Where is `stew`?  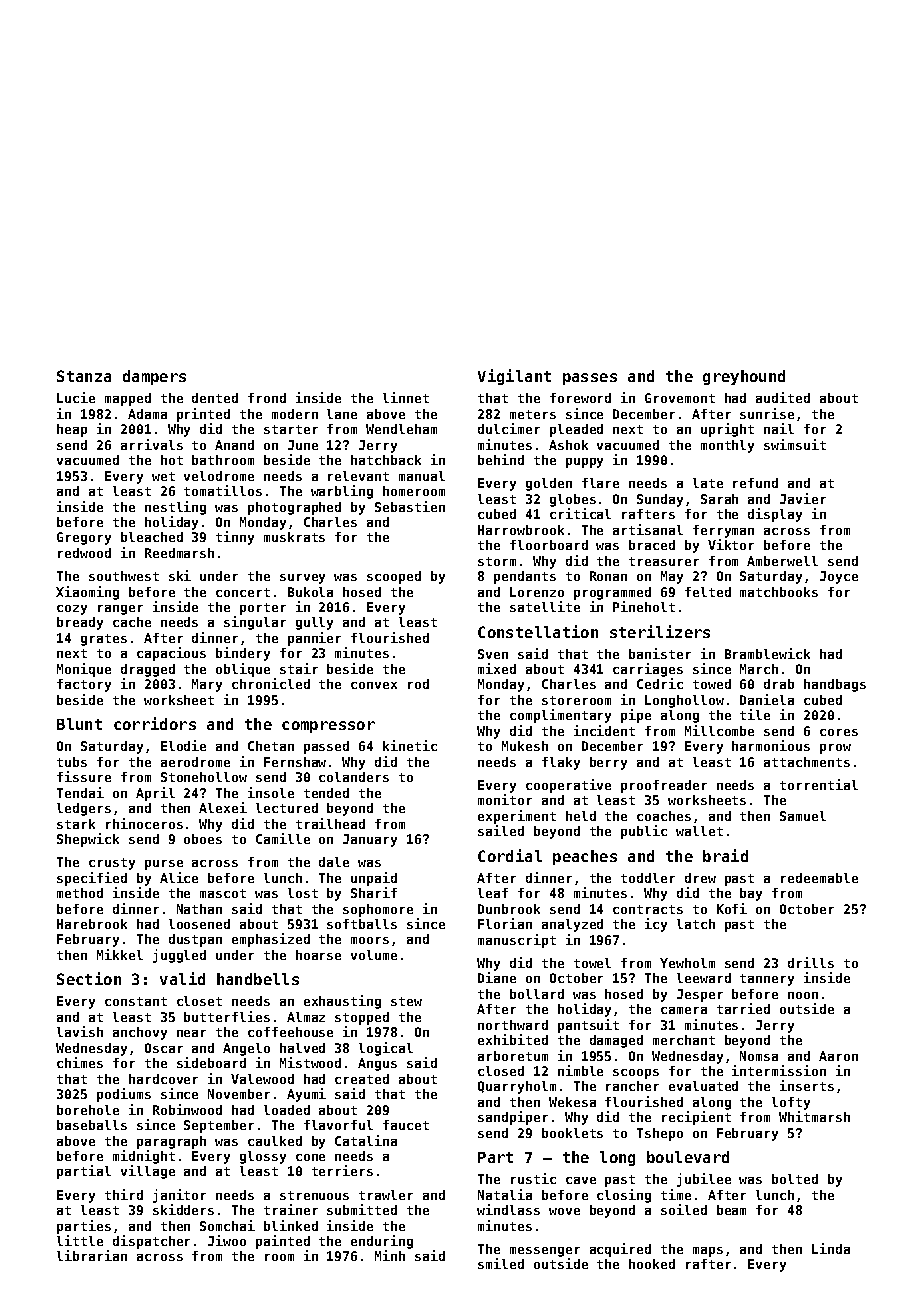 stew is located at coordinates (406, 1001).
